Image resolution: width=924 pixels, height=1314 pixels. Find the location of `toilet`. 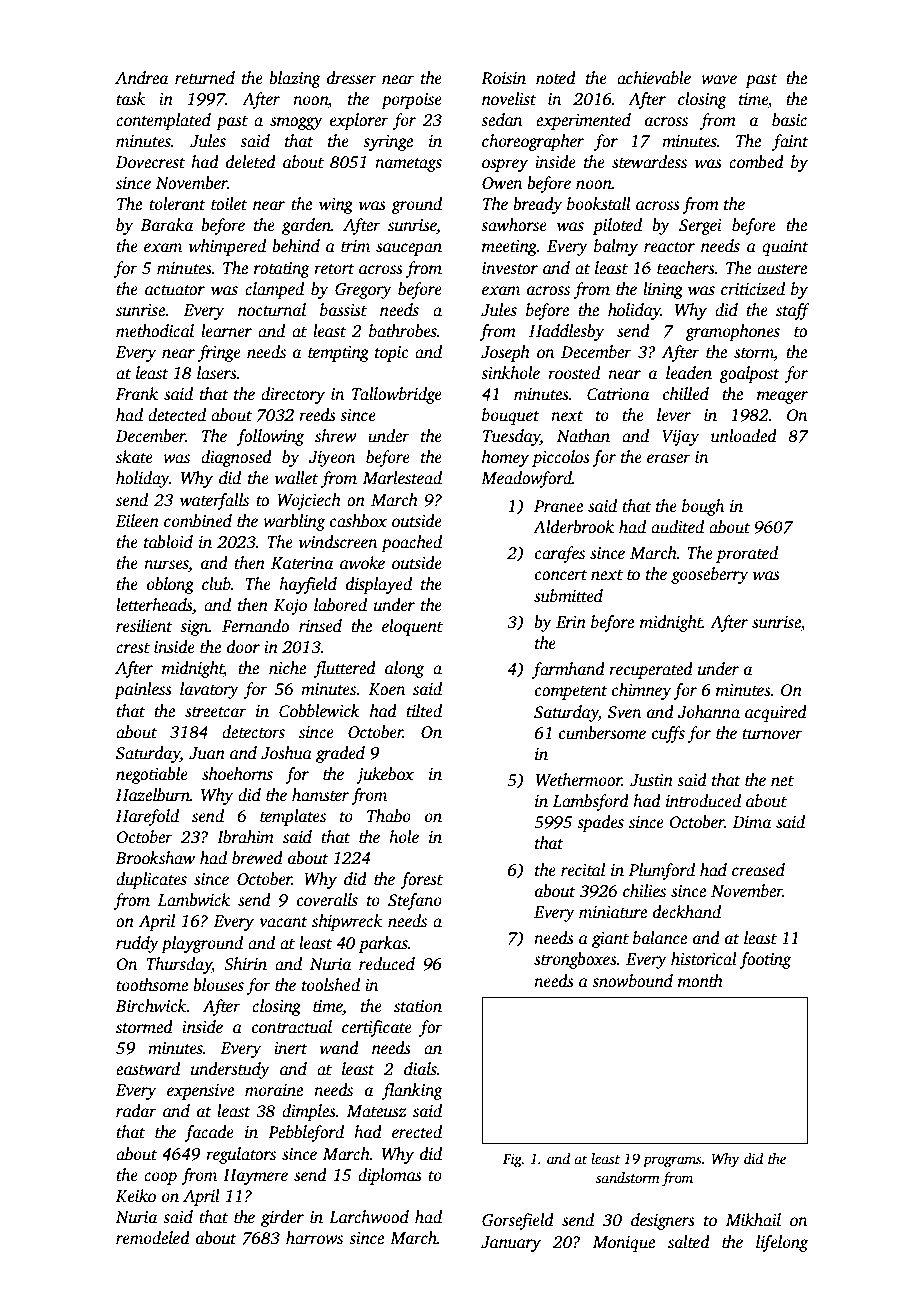

toilet is located at coordinates (229, 204).
